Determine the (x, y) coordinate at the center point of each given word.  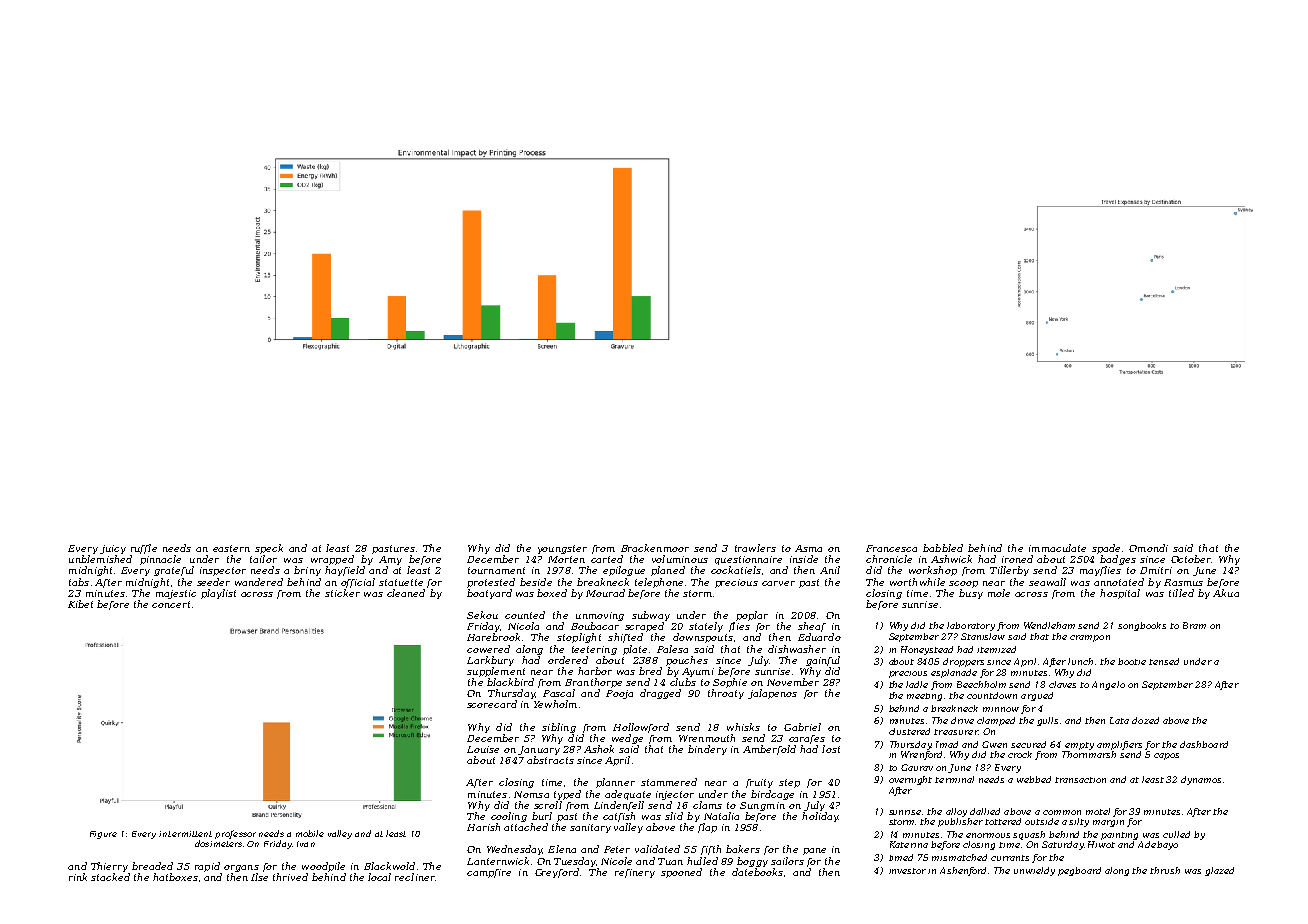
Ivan (306, 844)
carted (607, 559)
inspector (223, 571)
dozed (1145, 720)
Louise (483, 749)
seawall (1047, 582)
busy (971, 594)
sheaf (812, 627)
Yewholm (555, 704)
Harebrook (493, 637)
